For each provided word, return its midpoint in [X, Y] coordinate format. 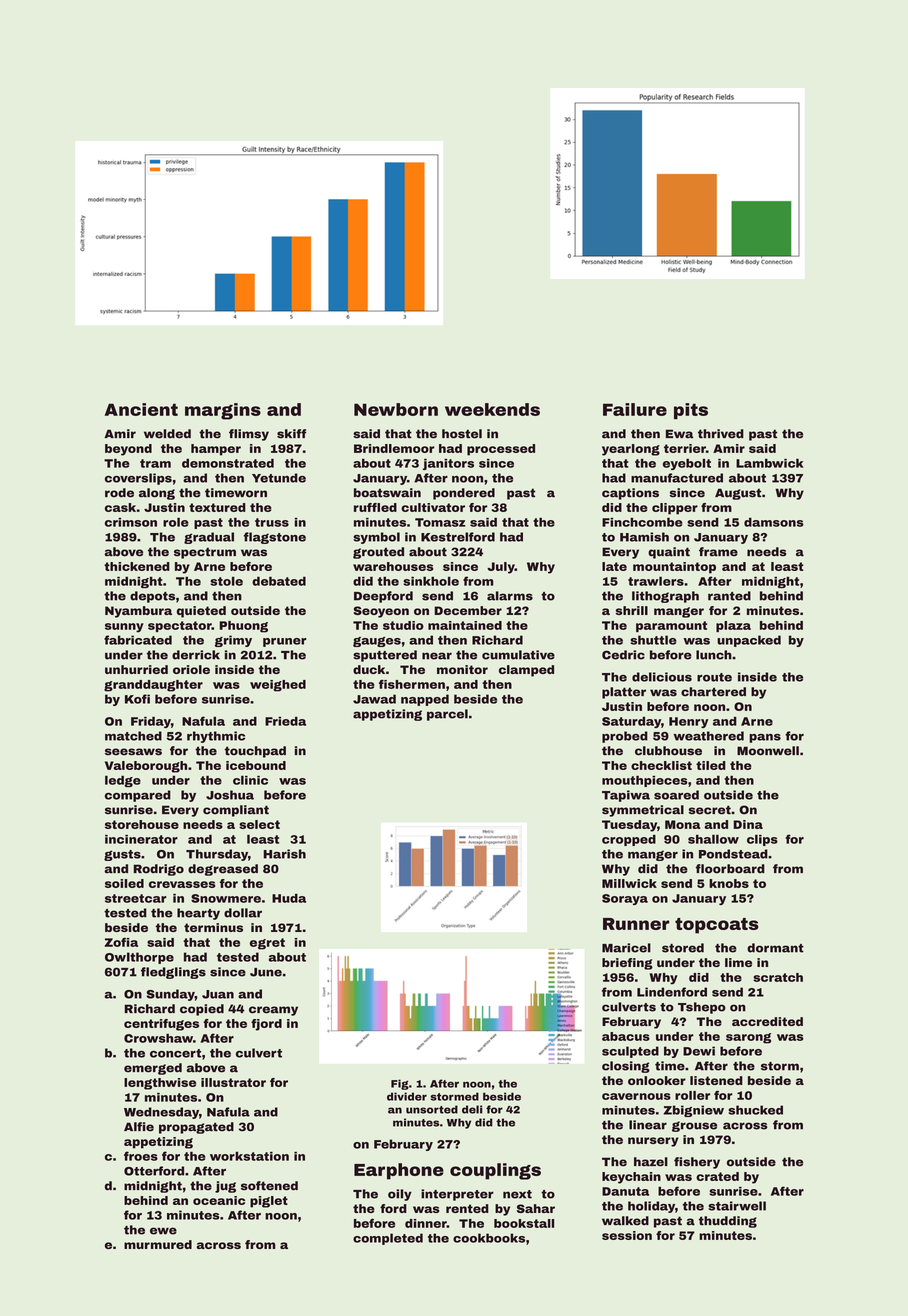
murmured [158, 1244]
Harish [284, 854]
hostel [462, 434]
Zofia [121, 942]
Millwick [629, 883]
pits [691, 411]
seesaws [133, 752]
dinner [426, 1223]
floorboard [730, 869]
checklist [661, 765]
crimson [131, 522]
